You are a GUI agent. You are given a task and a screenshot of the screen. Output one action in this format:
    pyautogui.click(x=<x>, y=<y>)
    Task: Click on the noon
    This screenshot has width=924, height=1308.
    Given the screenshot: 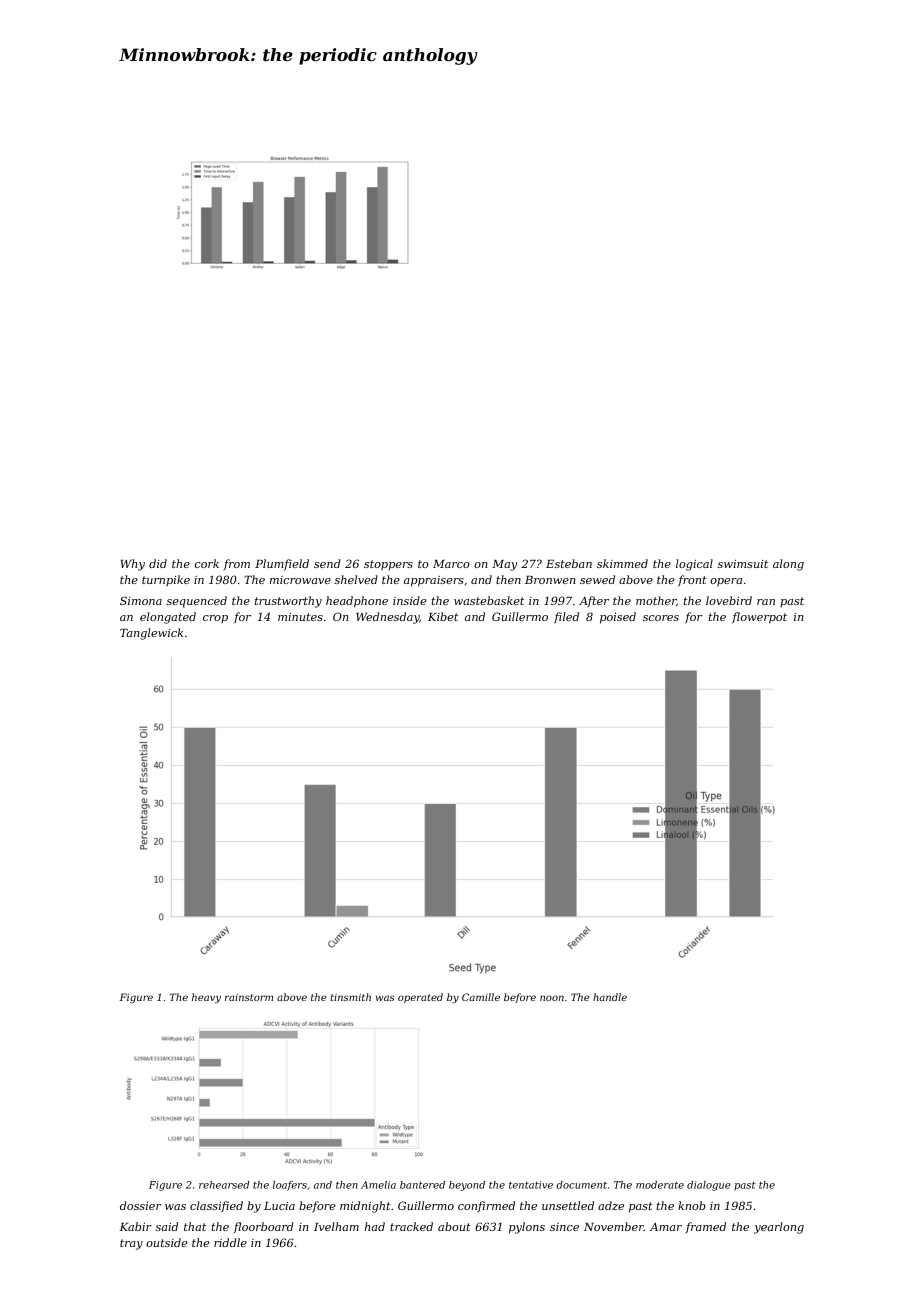 What is the action you would take?
    pyautogui.click(x=552, y=998)
